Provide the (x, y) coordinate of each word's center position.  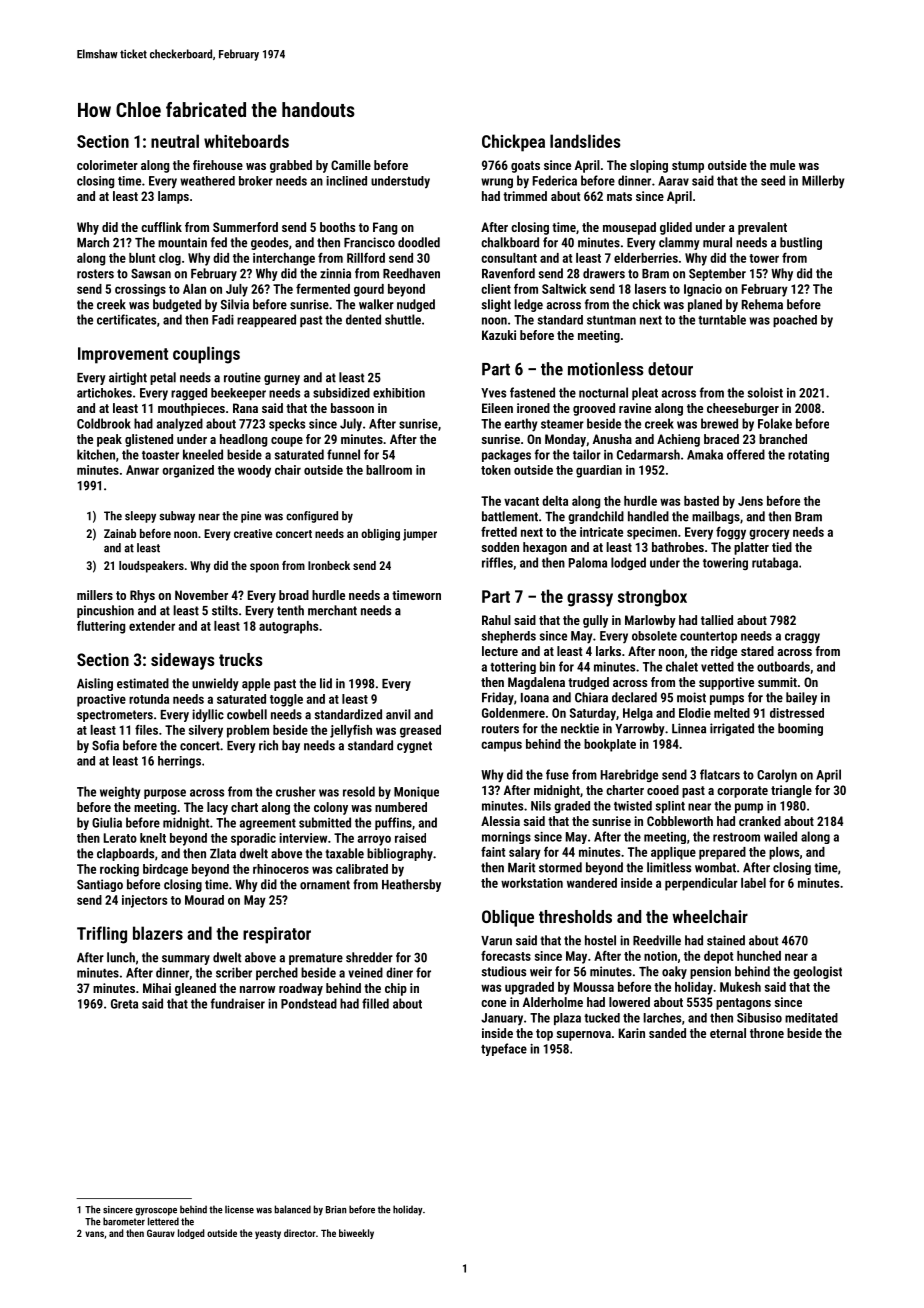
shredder (369, 957)
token (496, 470)
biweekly (356, 1234)
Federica (555, 180)
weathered (207, 181)
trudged (588, 683)
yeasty (268, 1234)
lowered (629, 1002)
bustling (801, 243)
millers (95, 595)
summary (186, 960)
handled (648, 516)
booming (800, 729)
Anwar (142, 470)
